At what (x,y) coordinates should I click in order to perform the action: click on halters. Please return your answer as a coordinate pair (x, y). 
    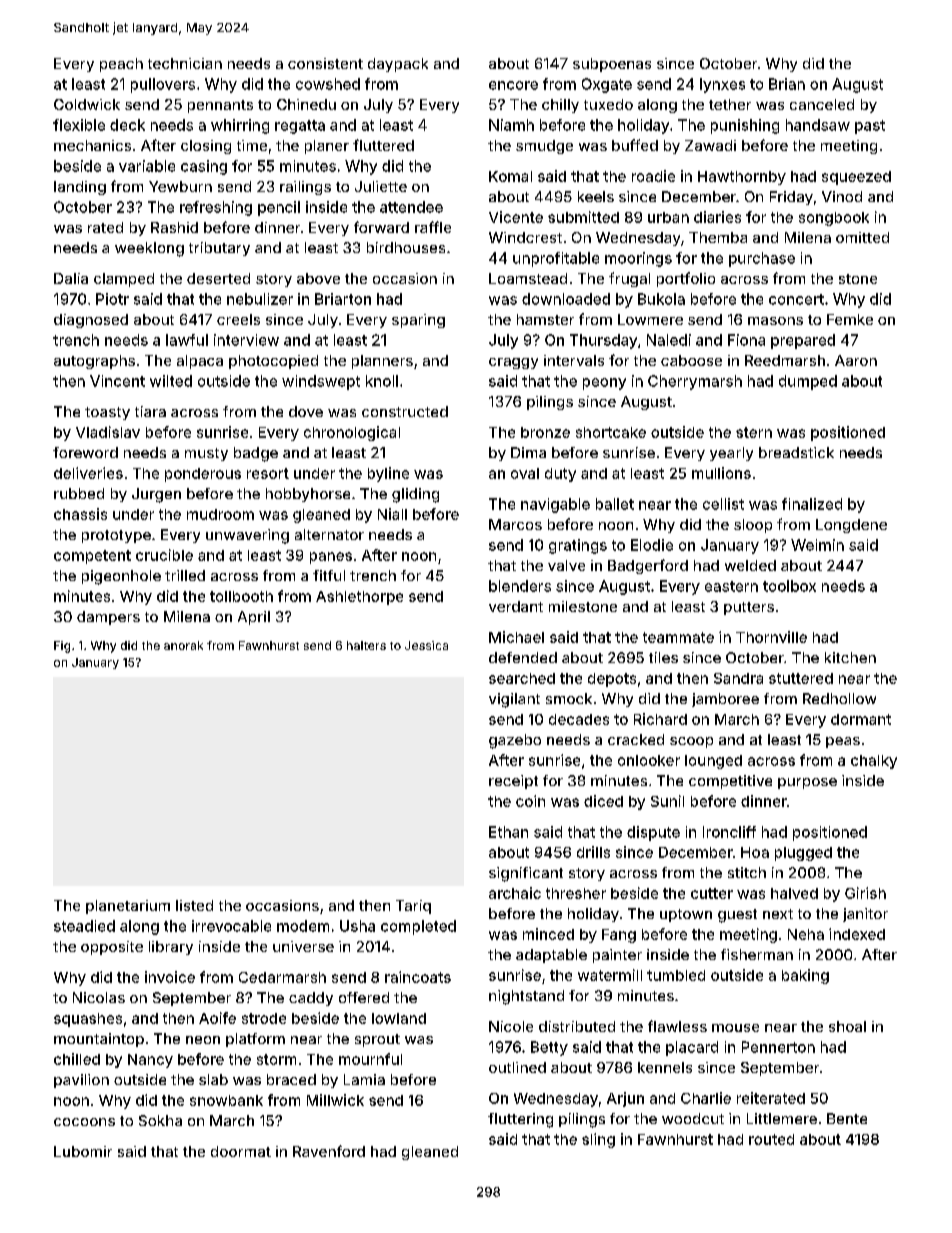
    Looking at the image, I should click on (366, 645).
